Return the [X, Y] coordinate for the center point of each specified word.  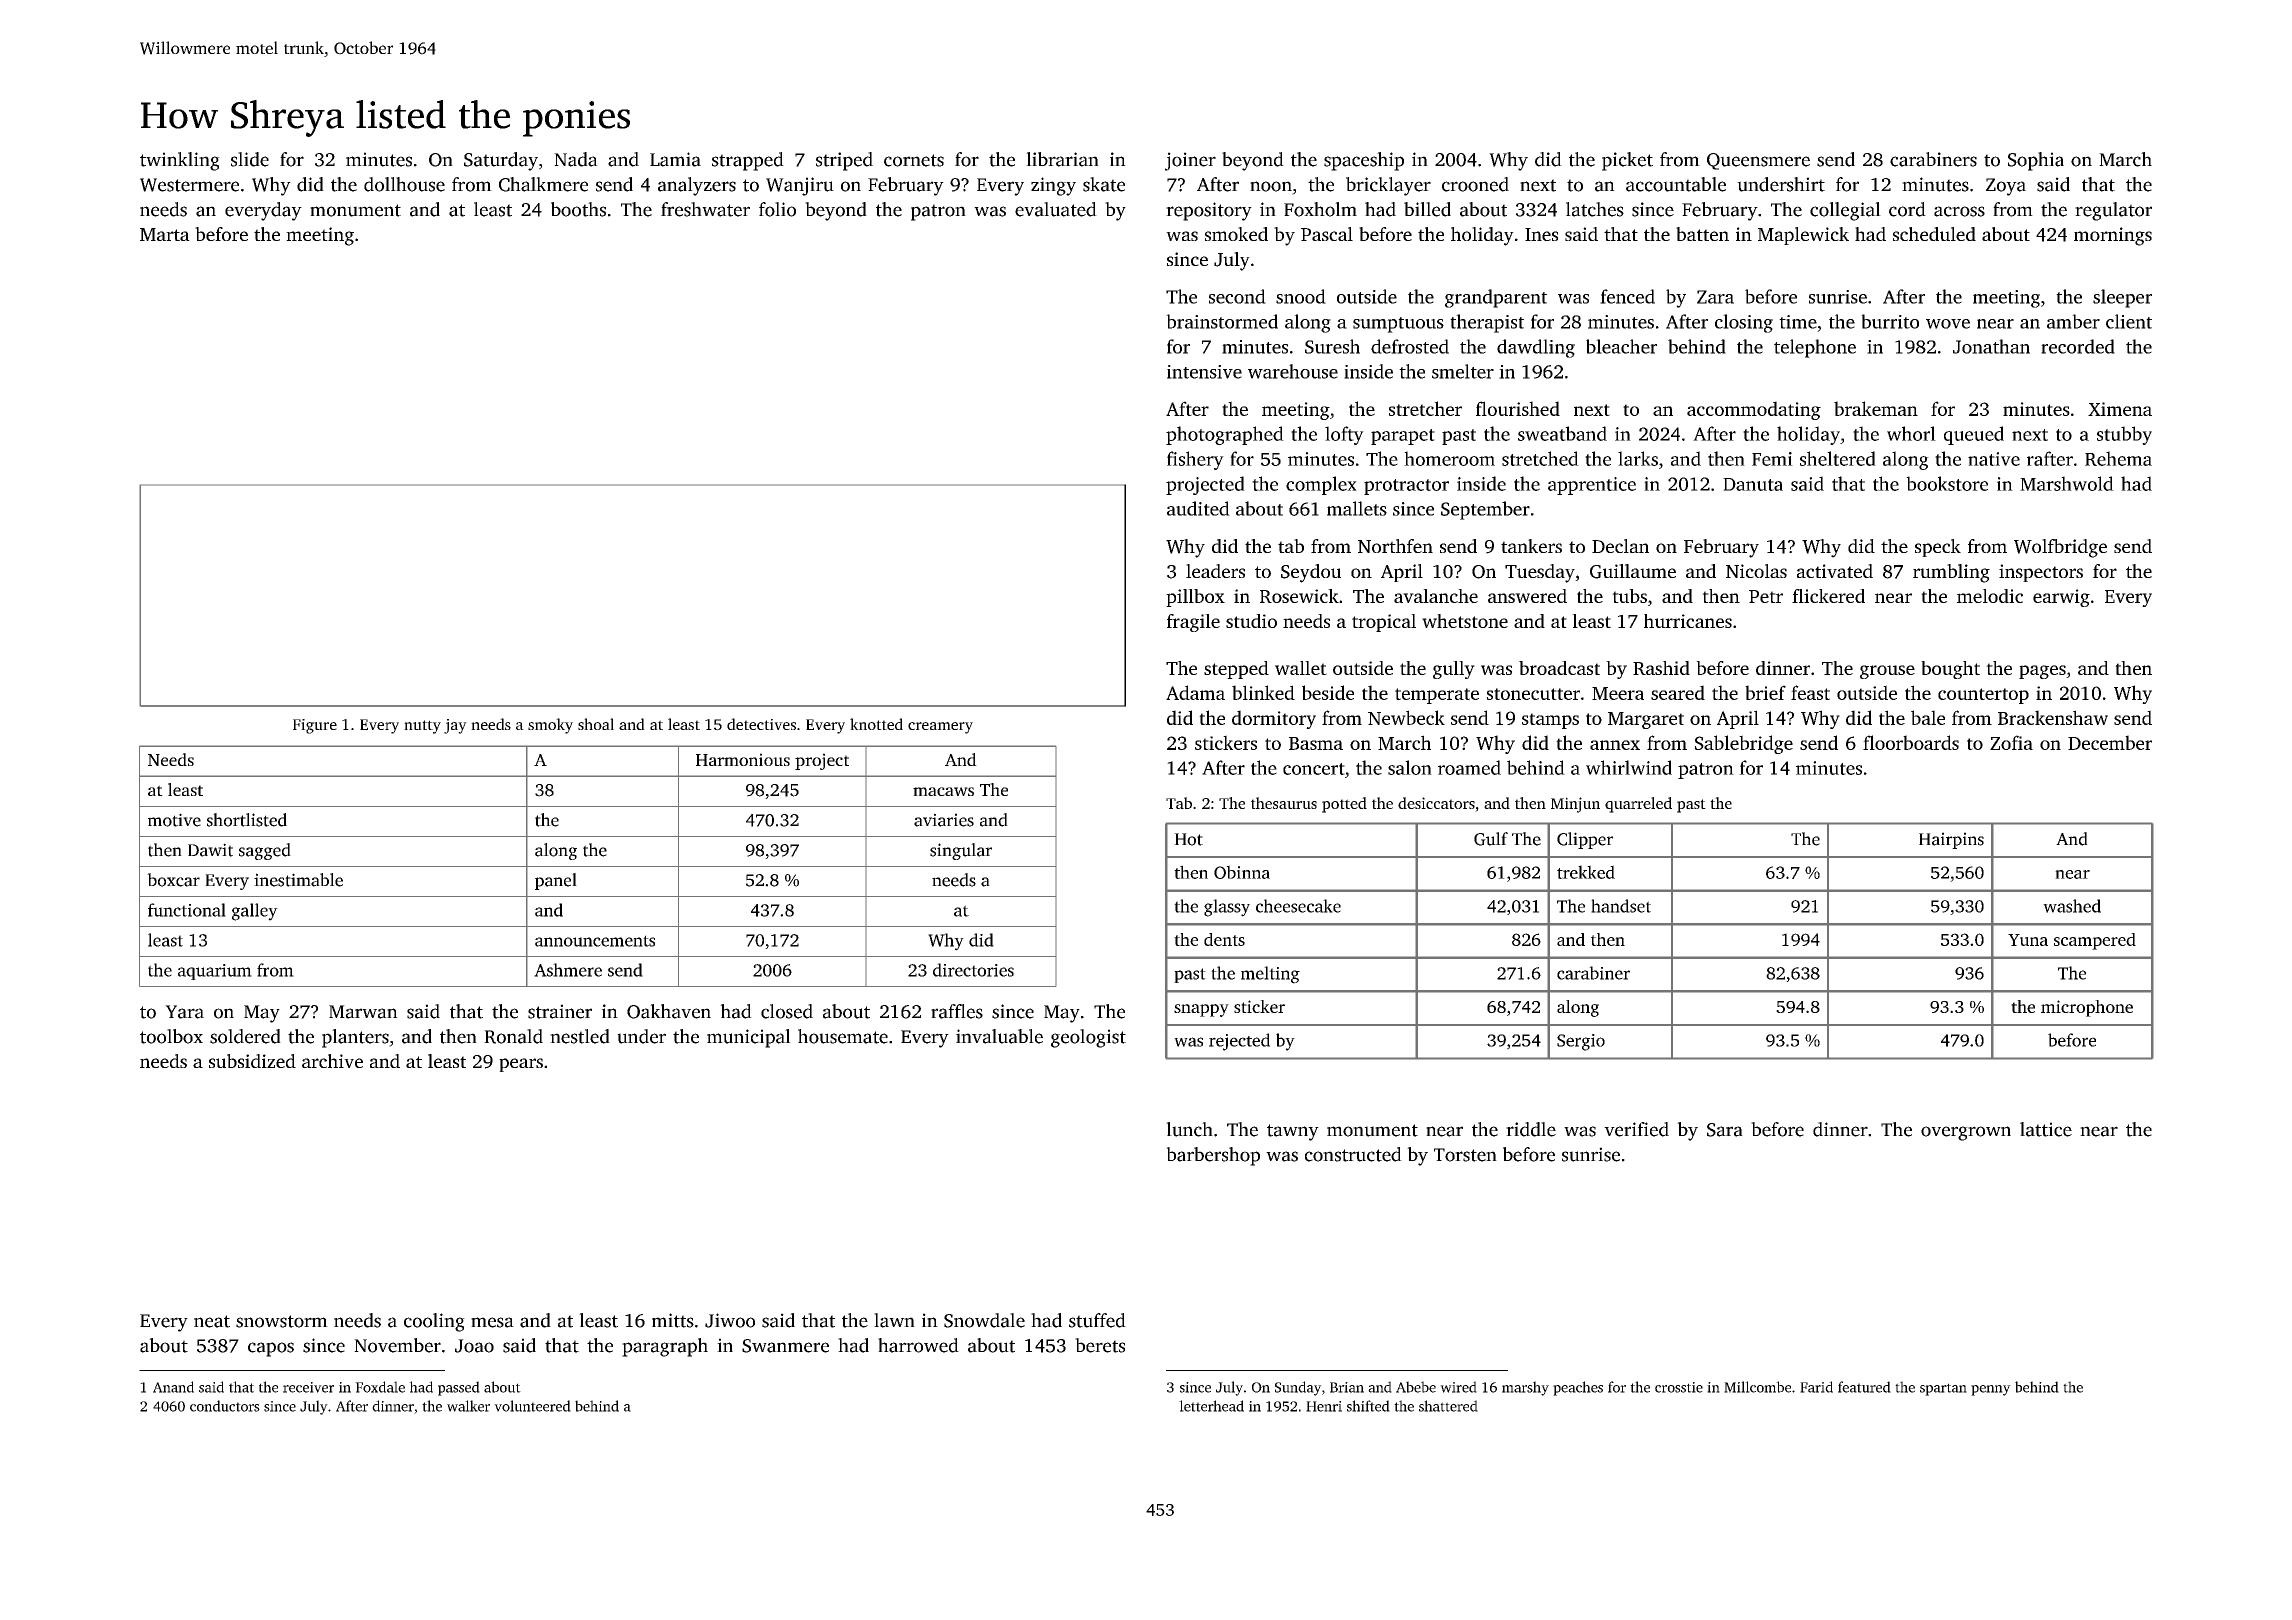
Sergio [1581, 1042]
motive [174, 820]
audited [1198, 508]
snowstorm [282, 1321]
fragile [1193, 623]
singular [961, 851]
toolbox [171, 1036]
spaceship [1364, 161]
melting [1270, 975]
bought [1950, 670]
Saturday [501, 161]
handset [1621, 906]
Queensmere [1758, 161]
